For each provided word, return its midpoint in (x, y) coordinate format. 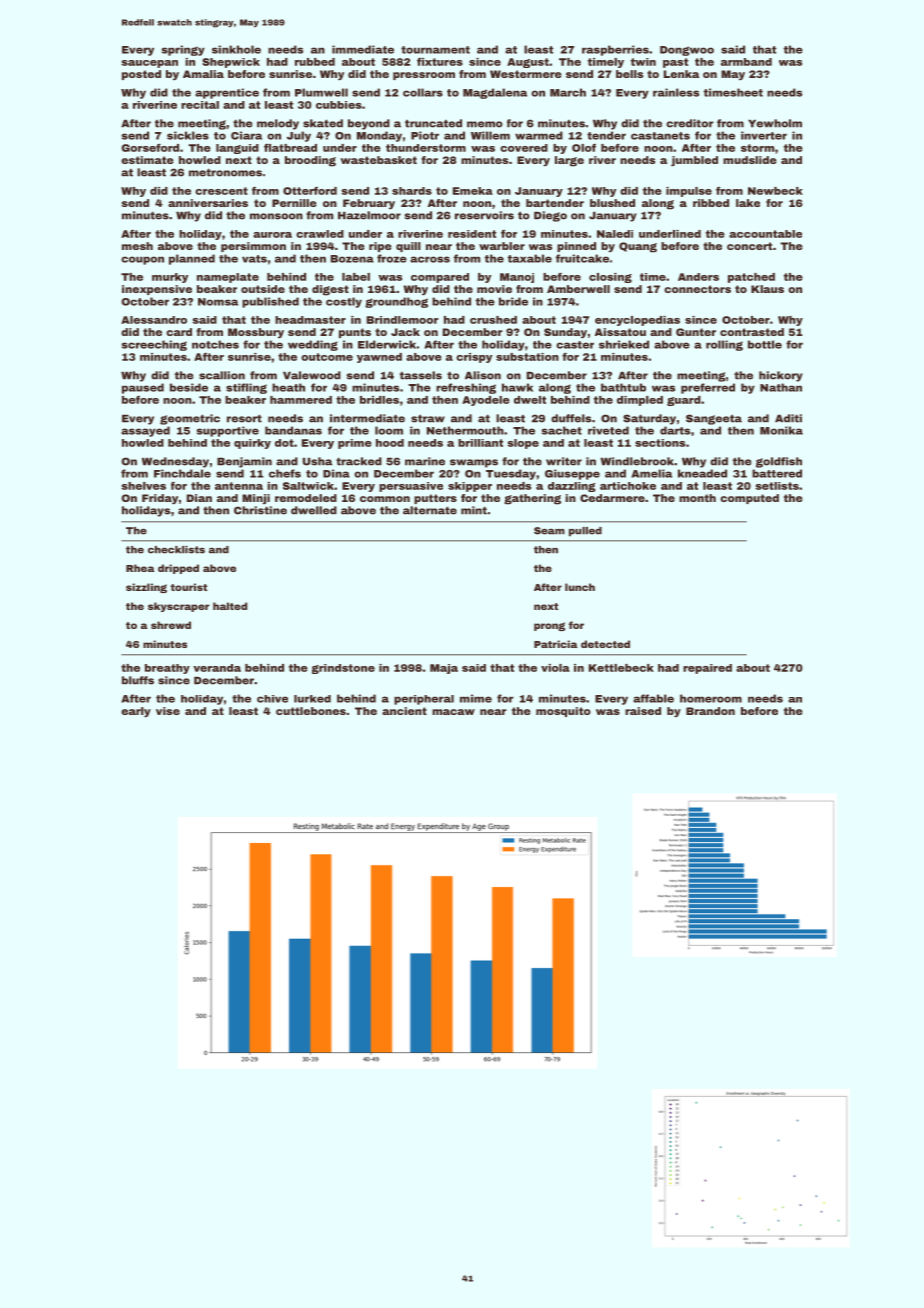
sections (660, 443)
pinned (576, 247)
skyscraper (179, 607)
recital (200, 105)
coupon (142, 260)
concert (749, 246)
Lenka (681, 74)
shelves (143, 486)
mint (474, 510)
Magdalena (495, 93)
